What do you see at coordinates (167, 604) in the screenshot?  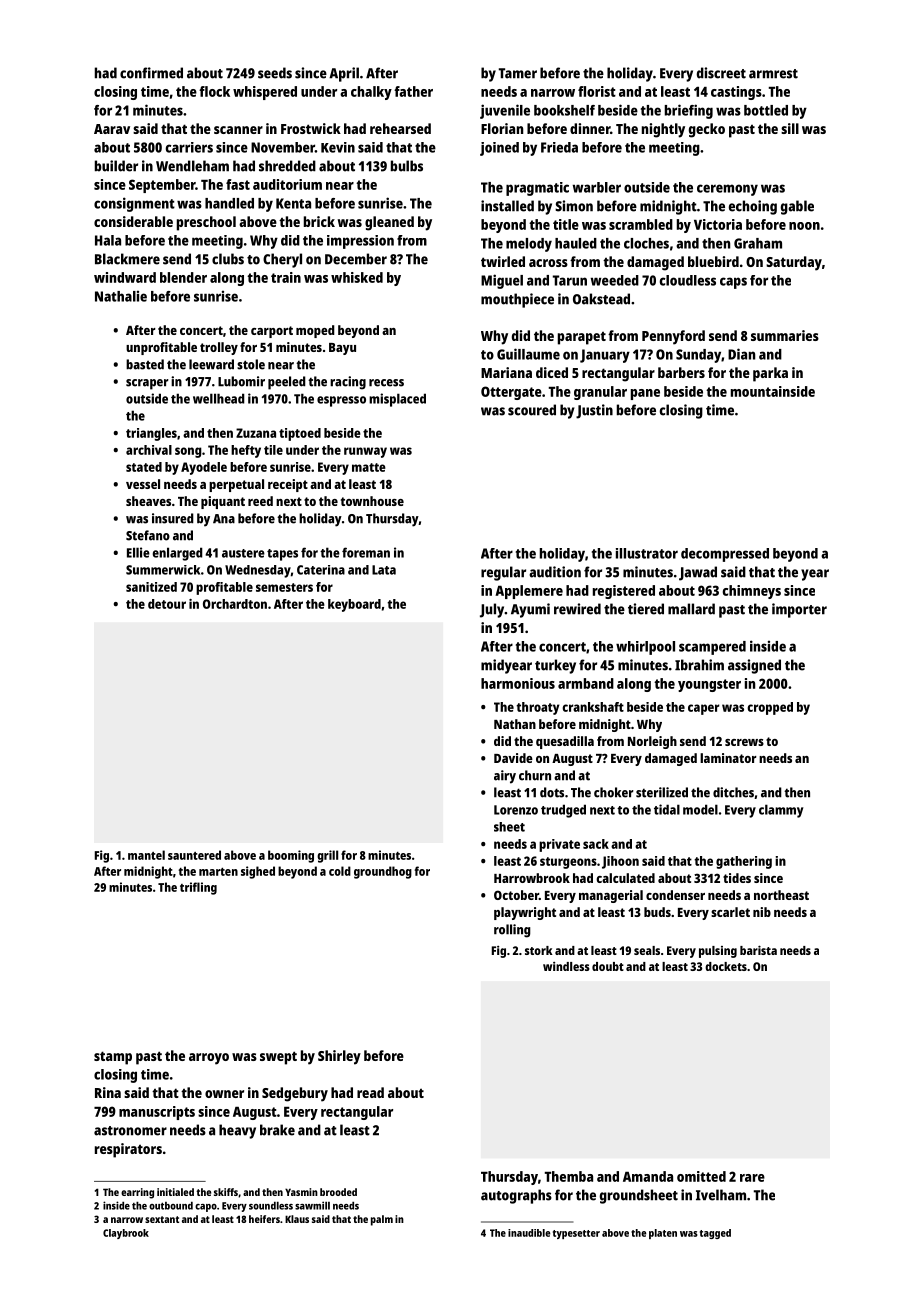 I see `detour` at bounding box center [167, 604].
